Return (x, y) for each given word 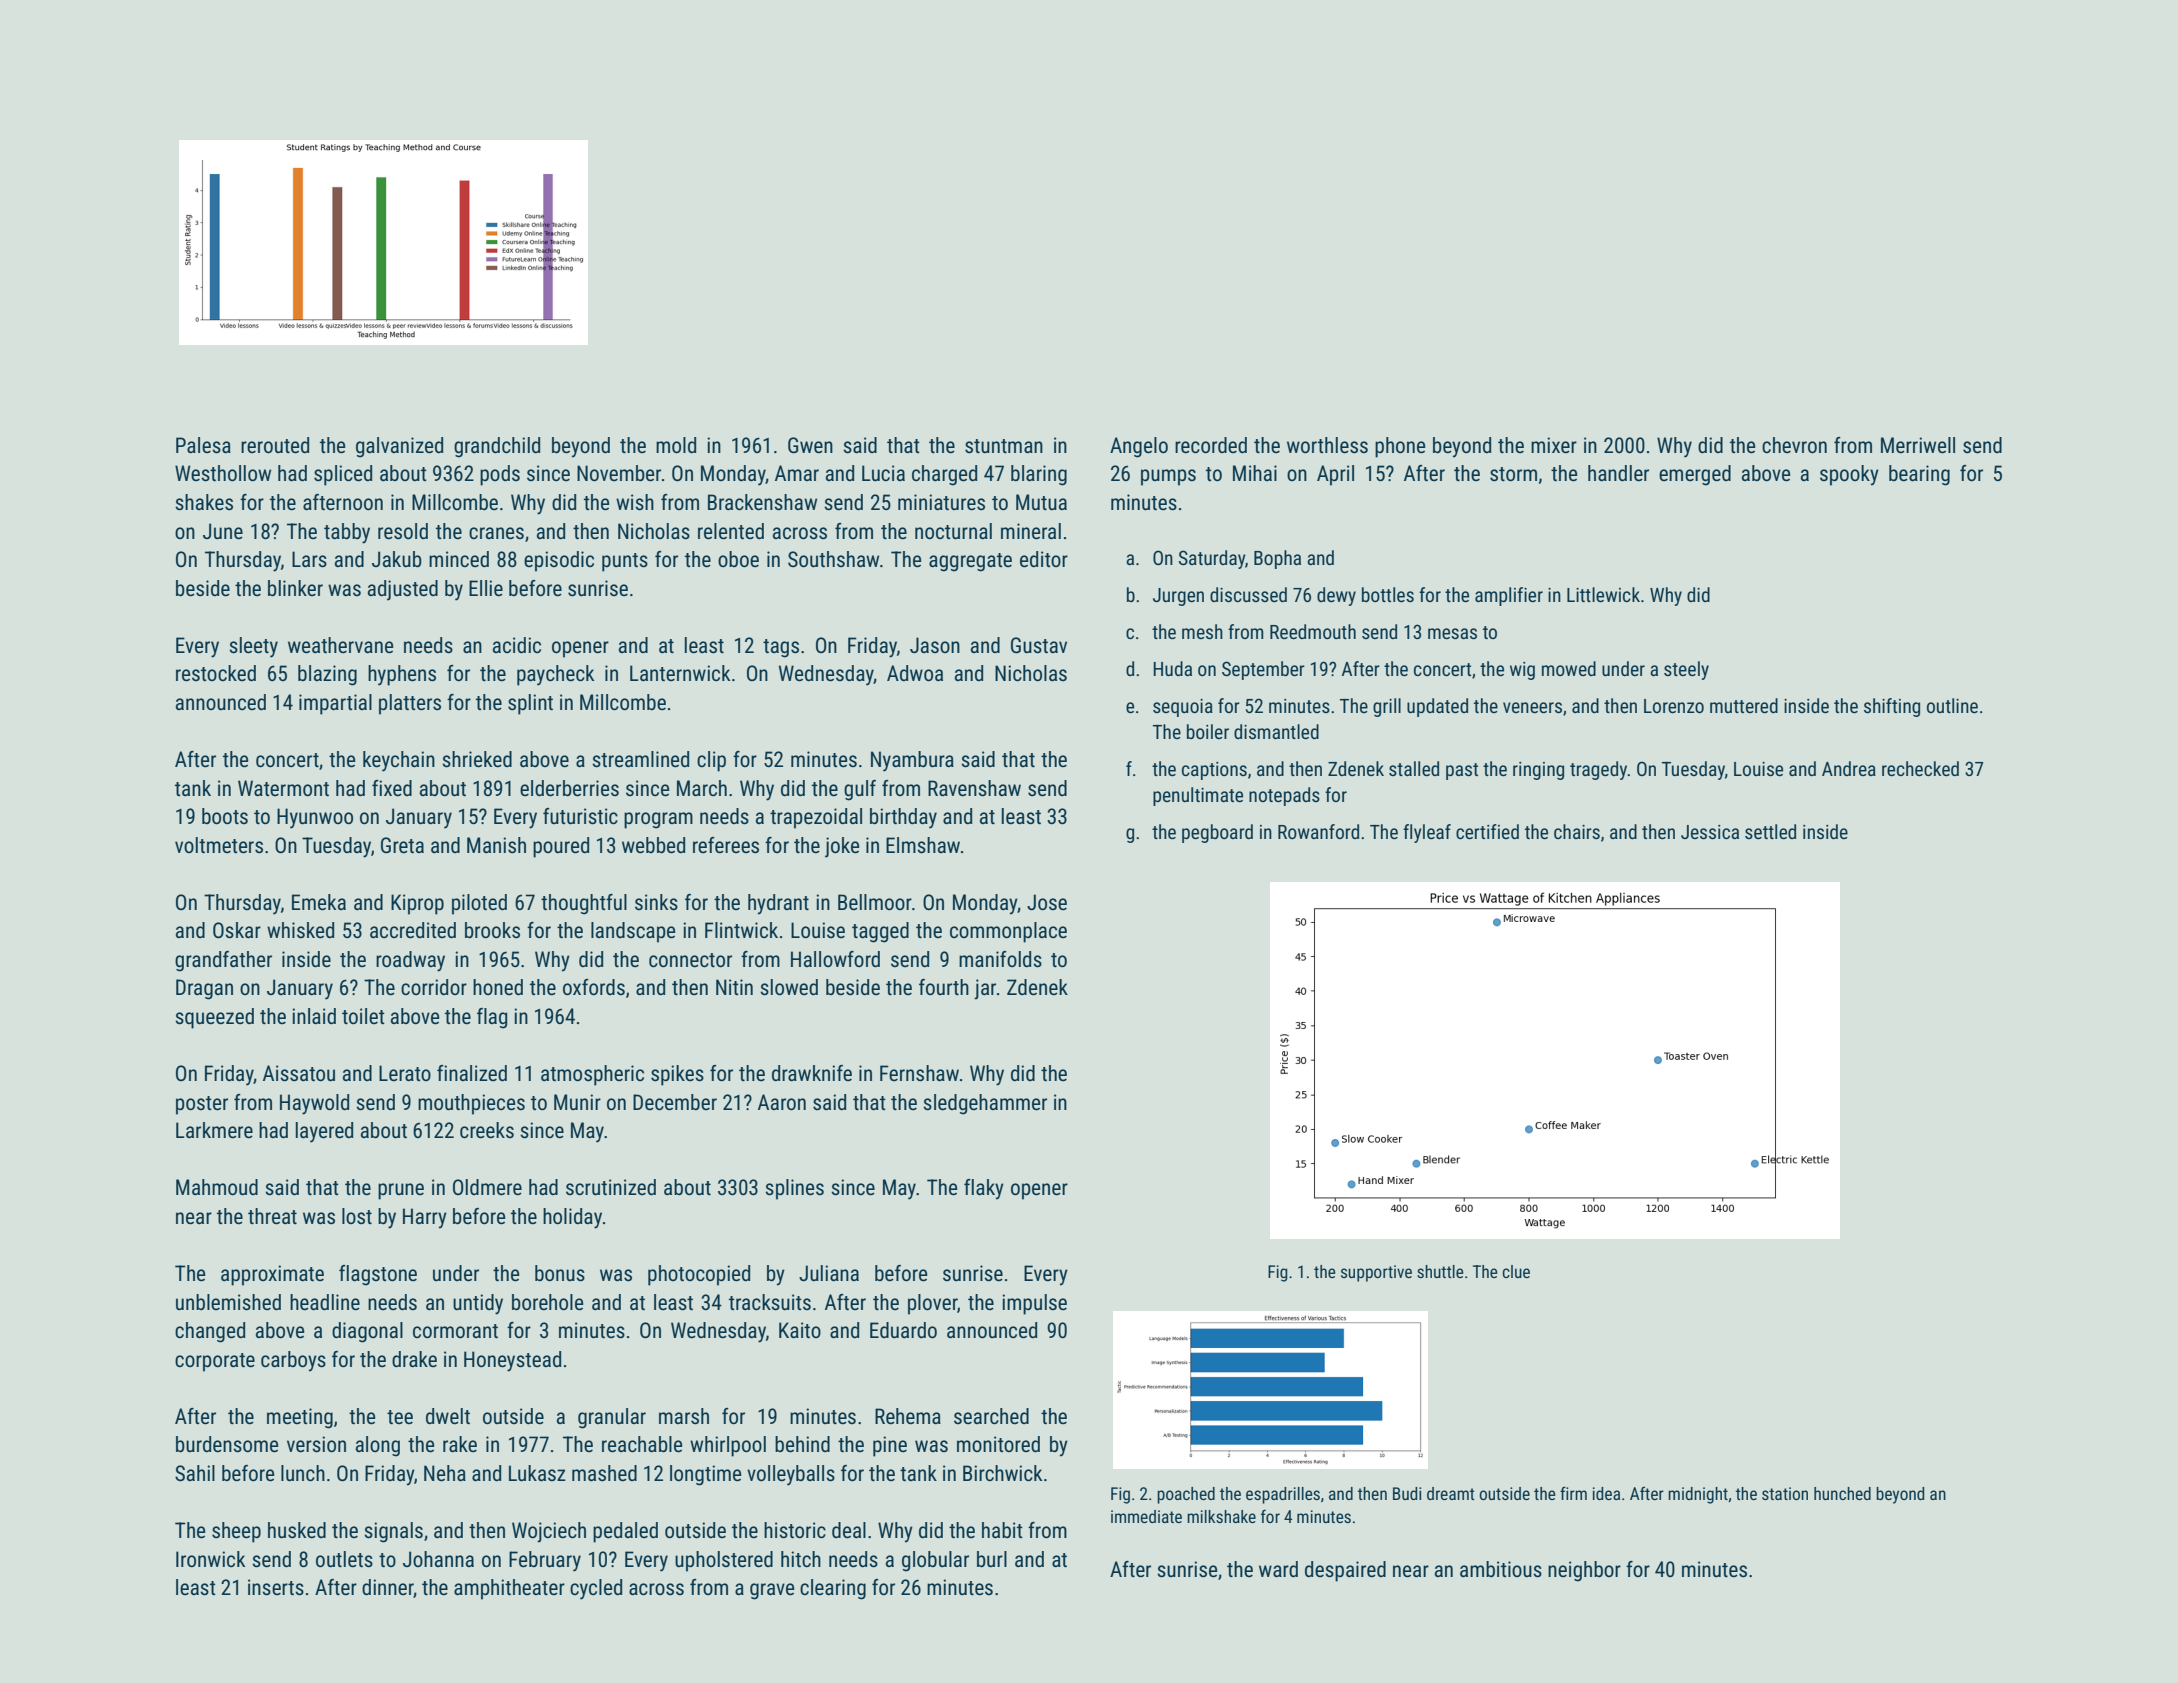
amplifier (1509, 596)
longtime (705, 1475)
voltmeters (219, 845)
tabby (347, 533)
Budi (1407, 1493)
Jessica (1710, 832)
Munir (577, 1102)
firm (1573, 1493)
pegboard (1217, 833)
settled (1770, 831)
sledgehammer (985, 1104)
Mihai (1255, 473)
